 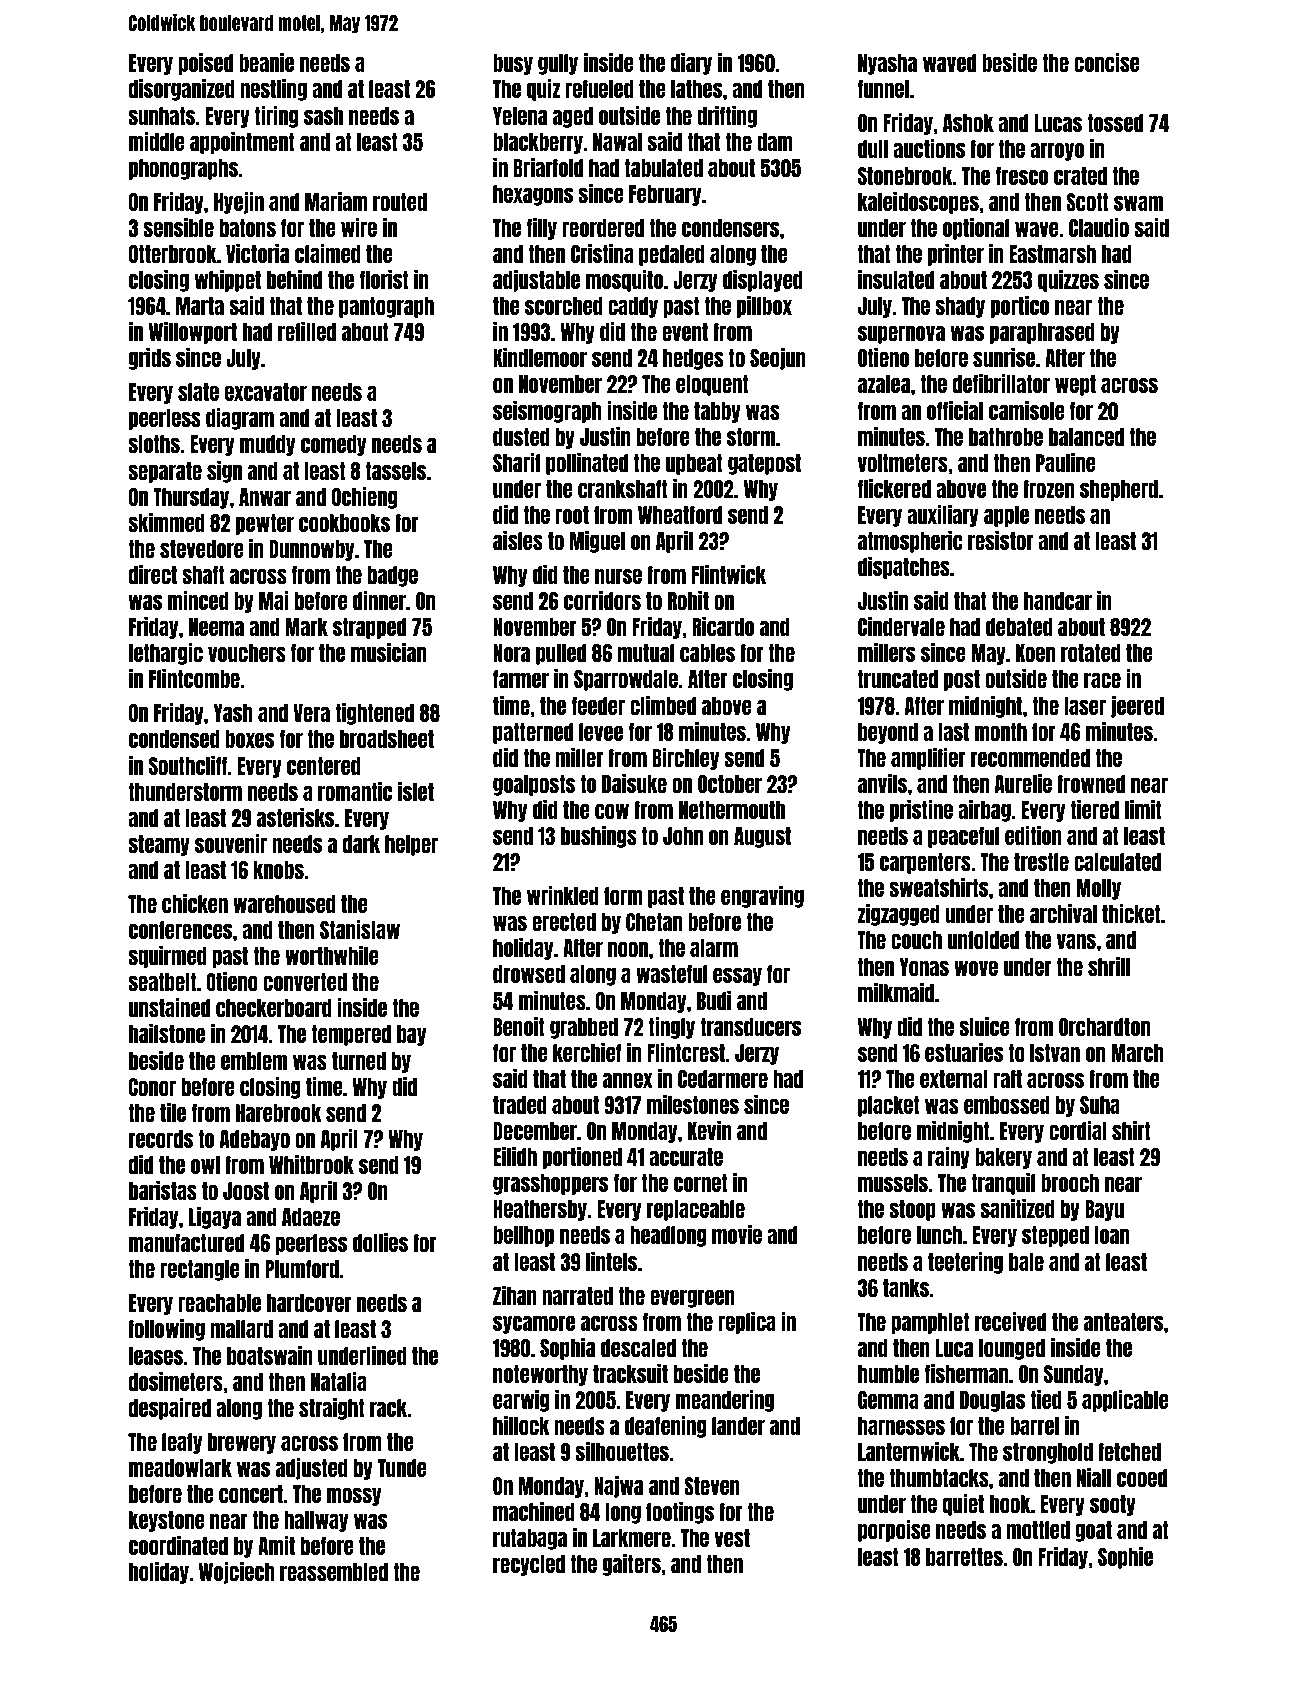 I want to click on pollinated, so click(x=587, y=464).
